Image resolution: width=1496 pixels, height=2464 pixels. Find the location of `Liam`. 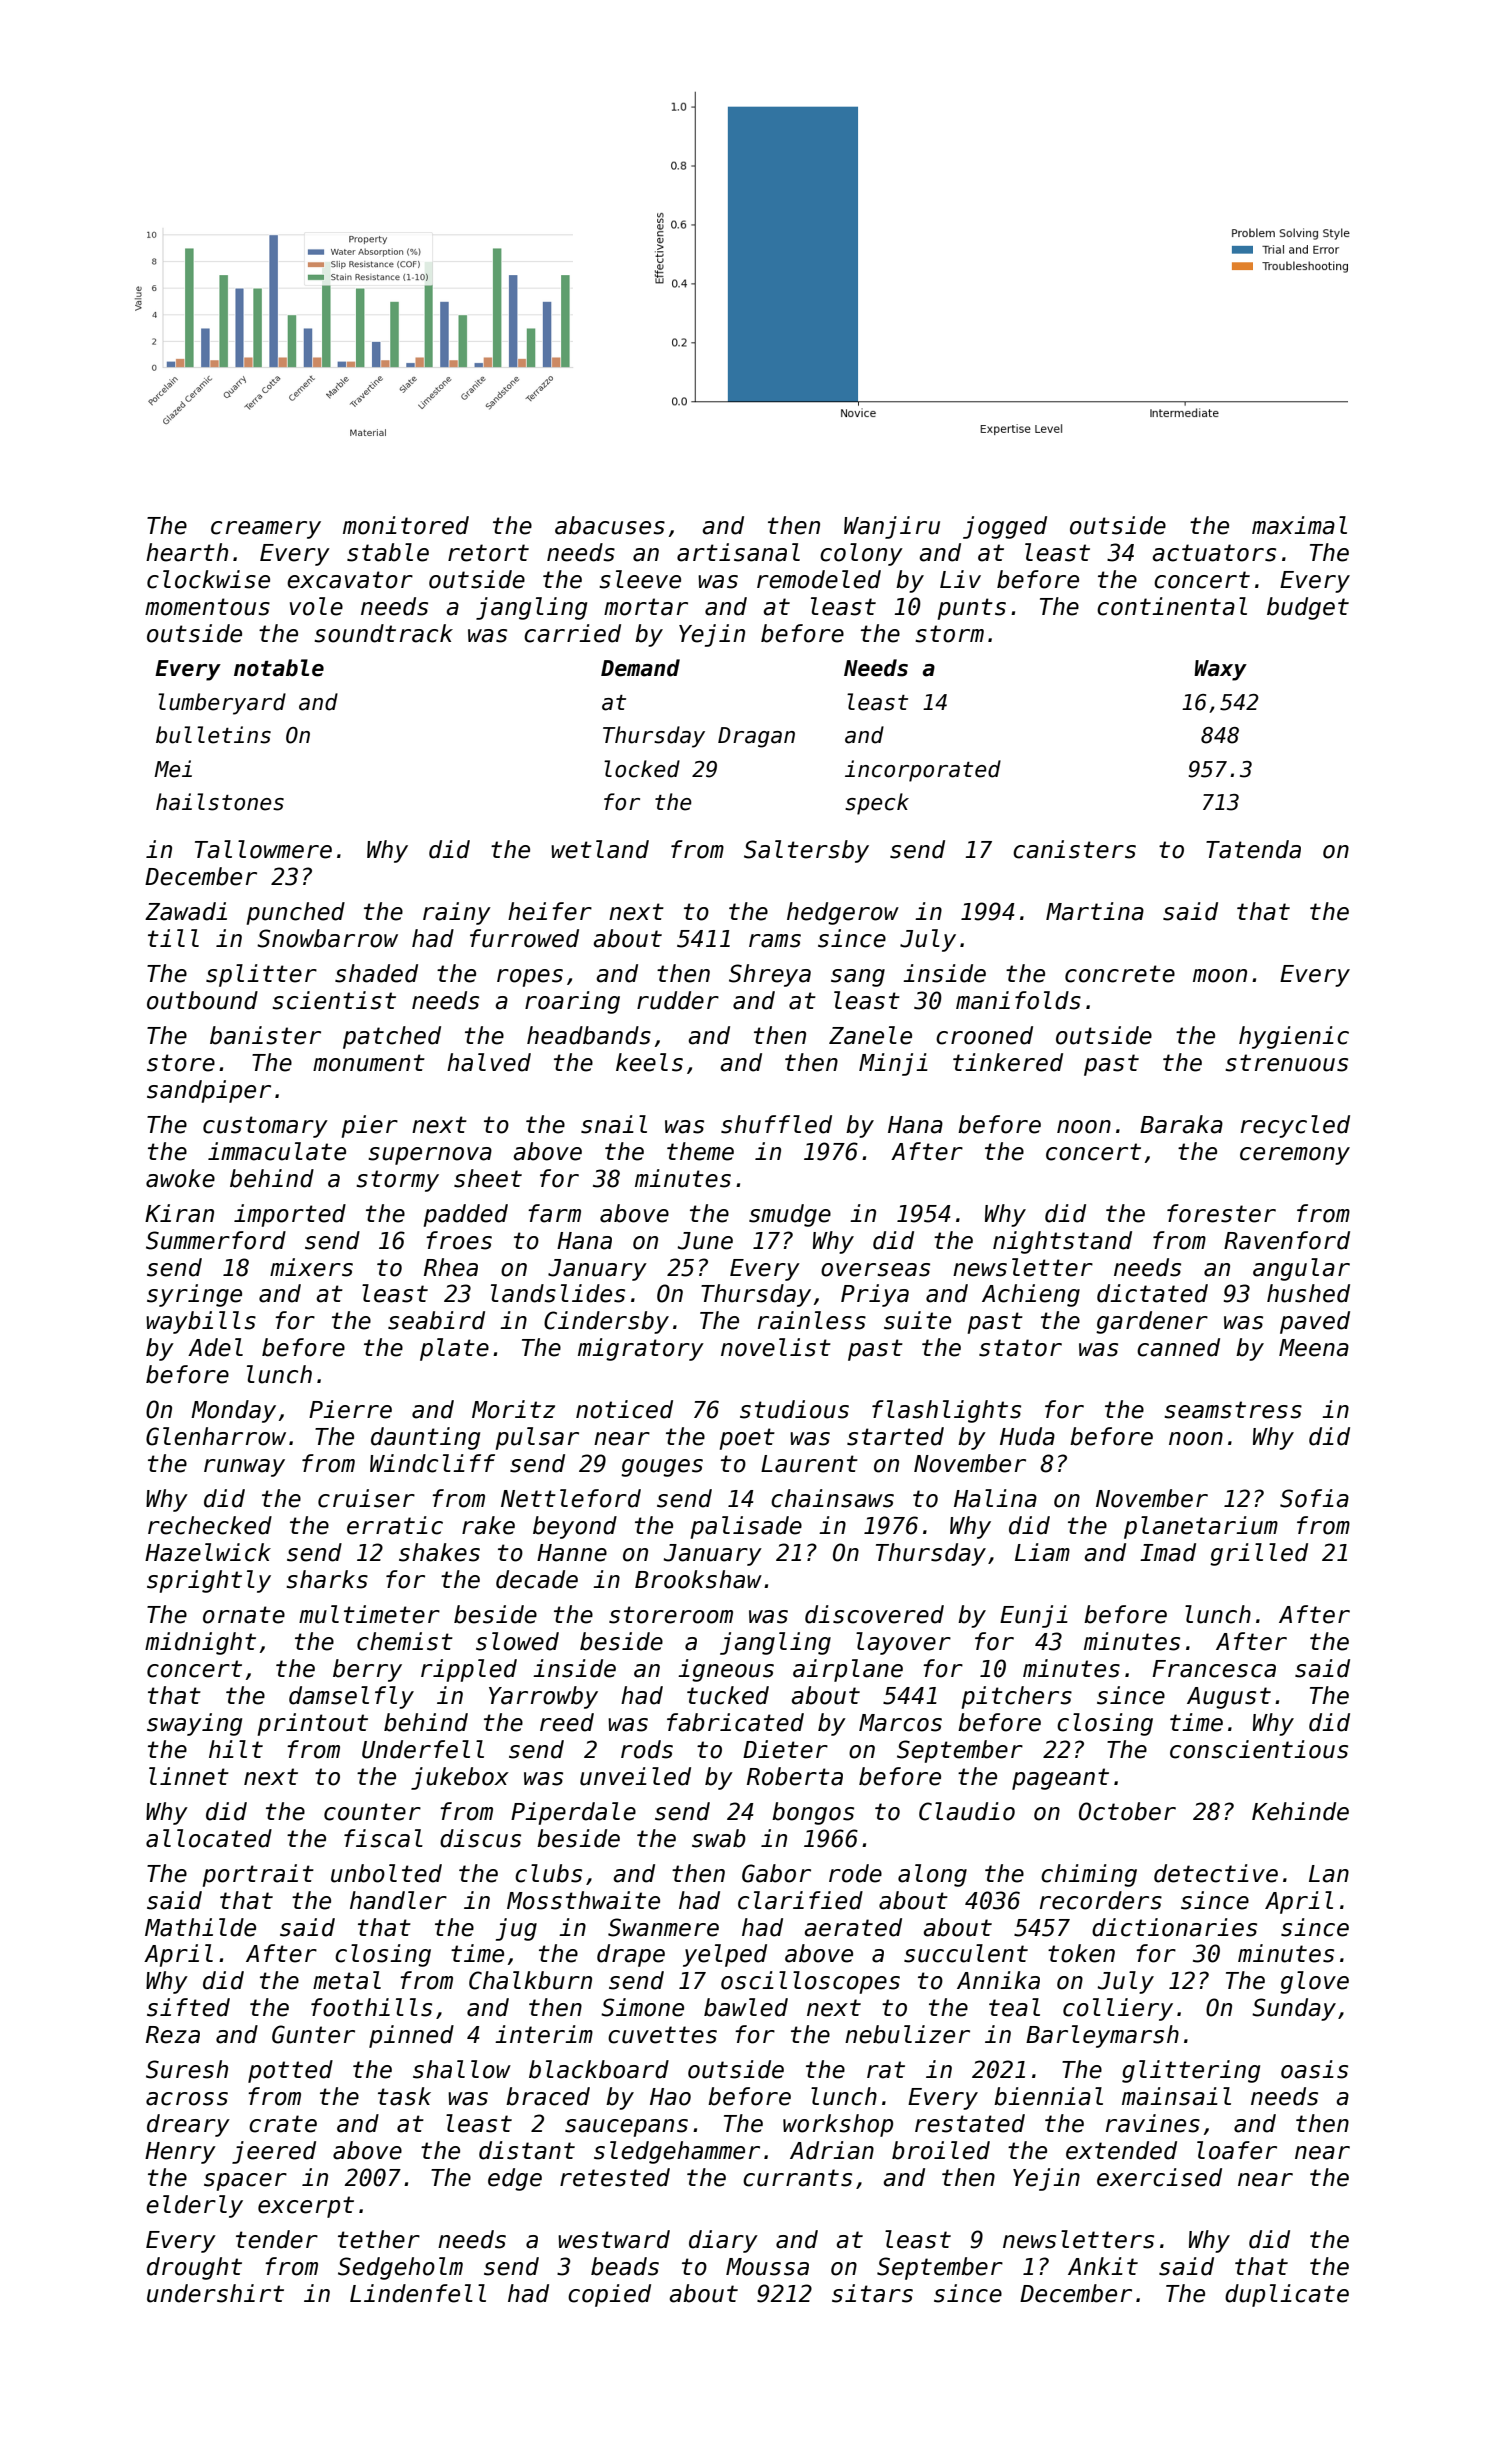

Liam is located at coordinates (1042, 1552).
